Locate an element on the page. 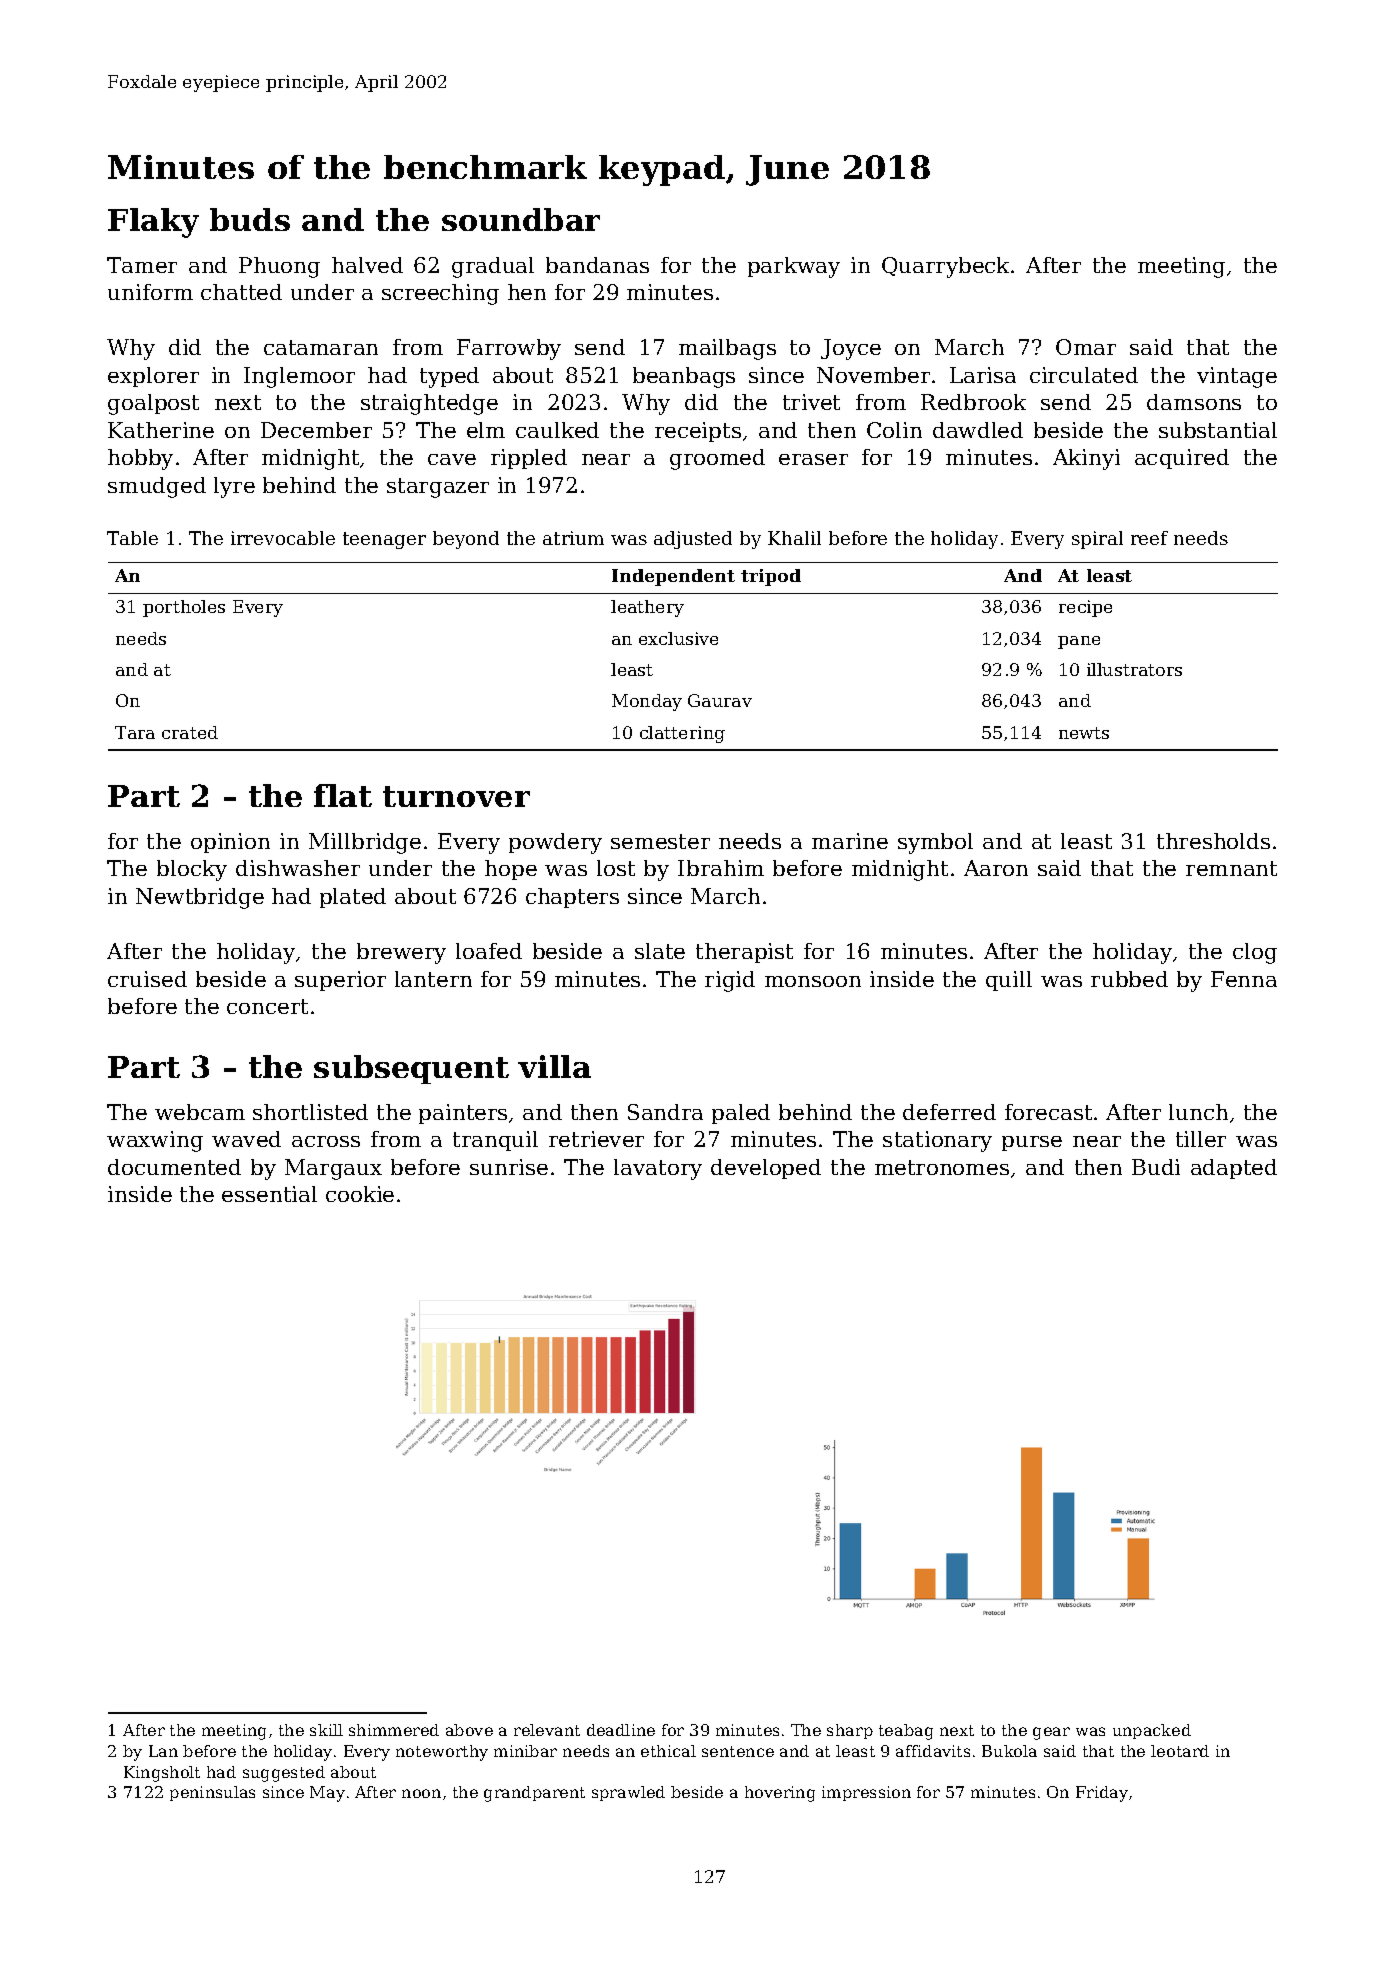 This image has width=1386, height=1969. Kingsholt is located at coordinates (162, 1774).
